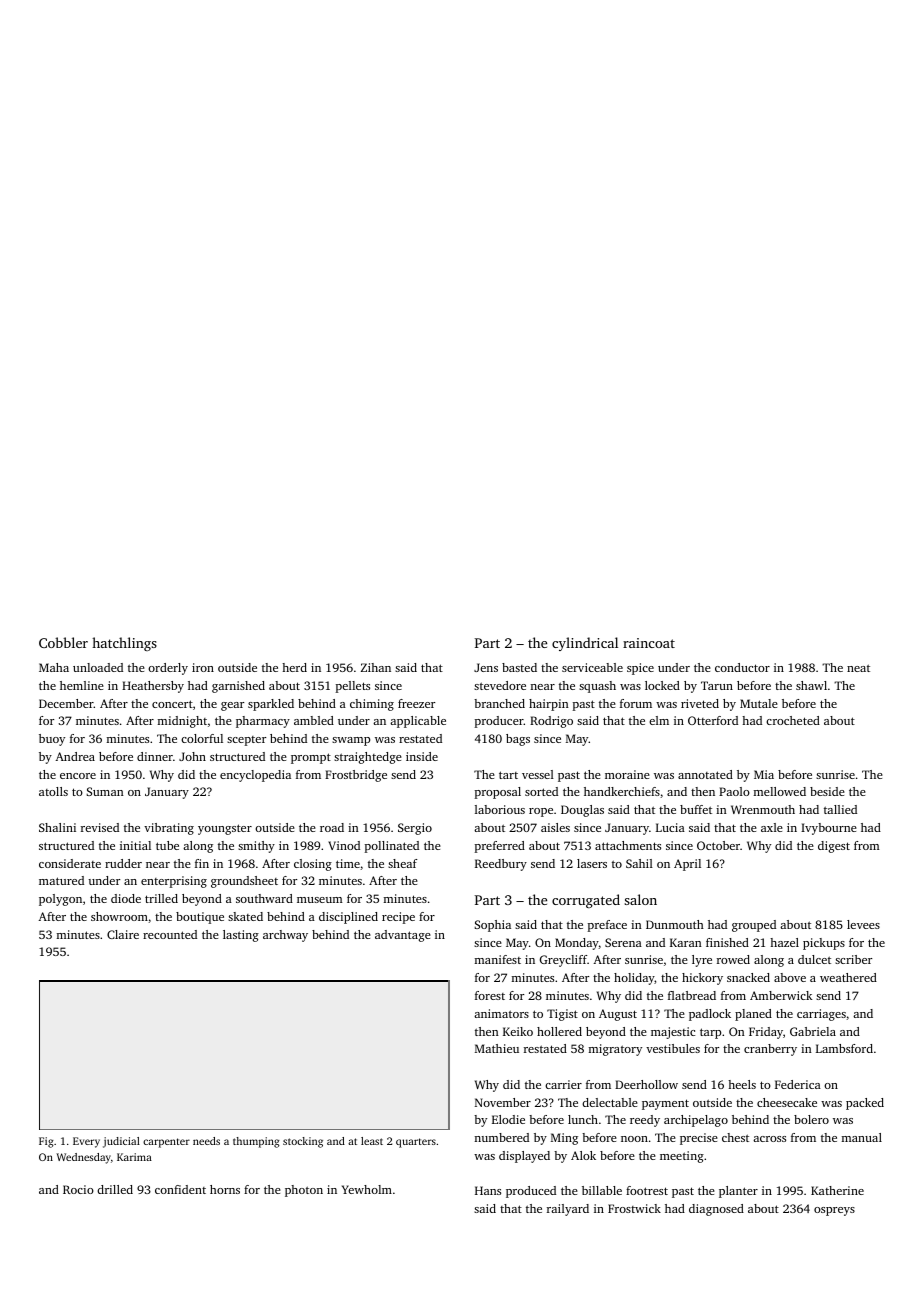 The width and height of the screenshot is (924, 1308). What do you see at coordinates (734, 791) in the screenshot?
I see `Paolo` at bounding box center [734, 791].
